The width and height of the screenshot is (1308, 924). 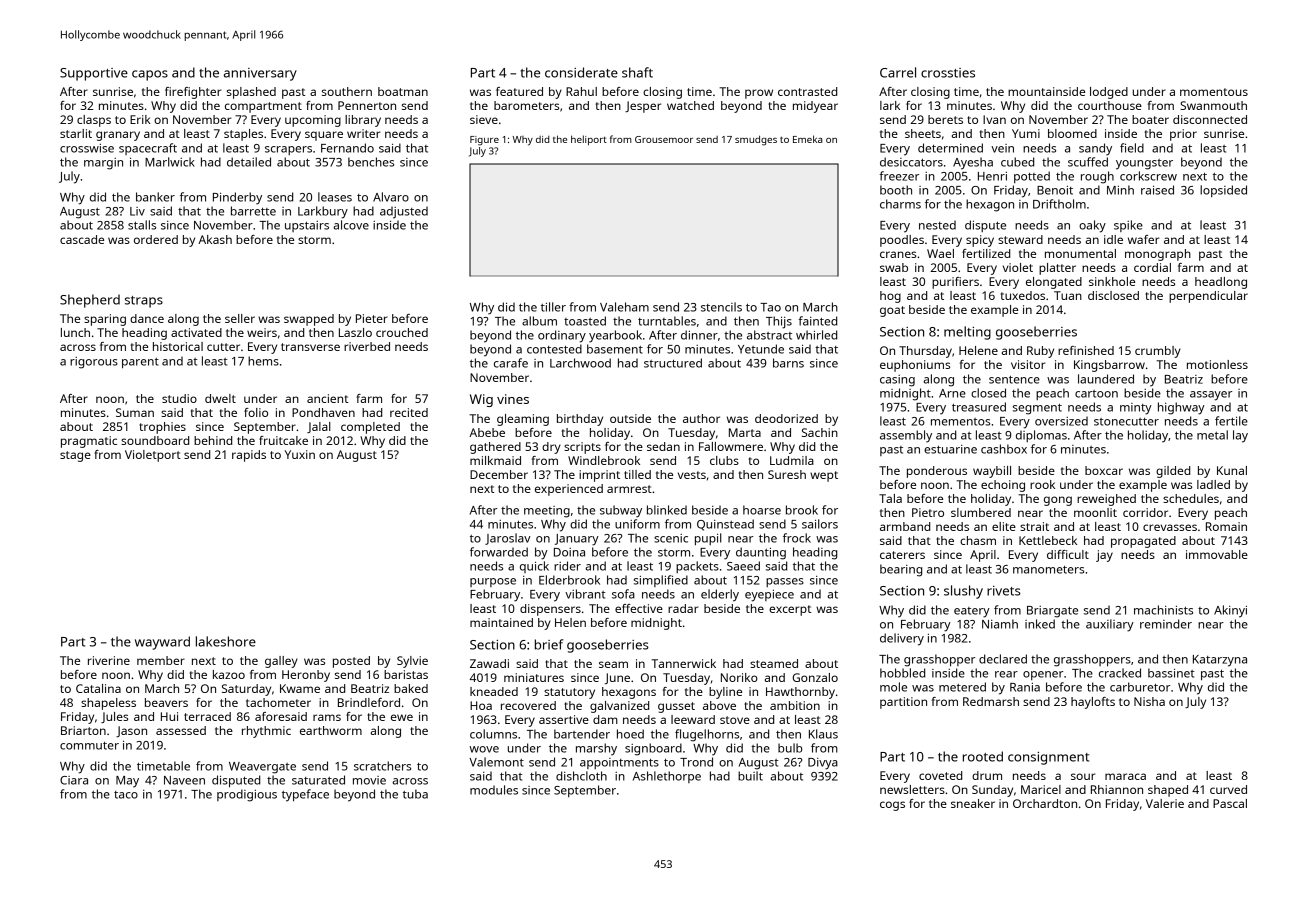 I want to click on behind, so click(x=213, y=440).
